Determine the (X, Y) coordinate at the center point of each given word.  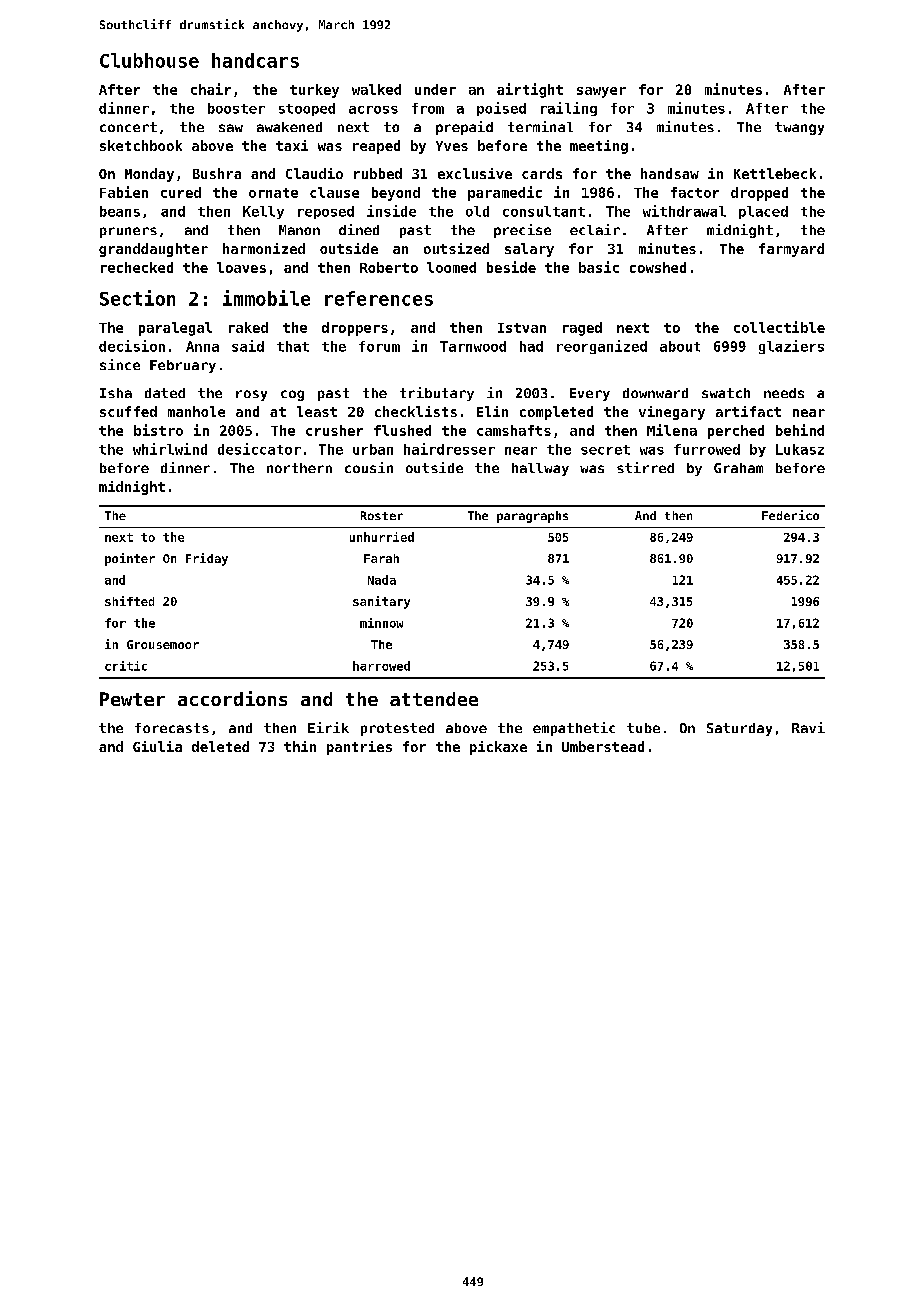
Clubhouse (149, 60)
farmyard (791, 250)
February (183, 366)
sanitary (381, 602)
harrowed (381, 666)
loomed (451, 267)
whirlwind (170, 449)
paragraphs (532, 517)
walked (376, 89)
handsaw (670, 173)
